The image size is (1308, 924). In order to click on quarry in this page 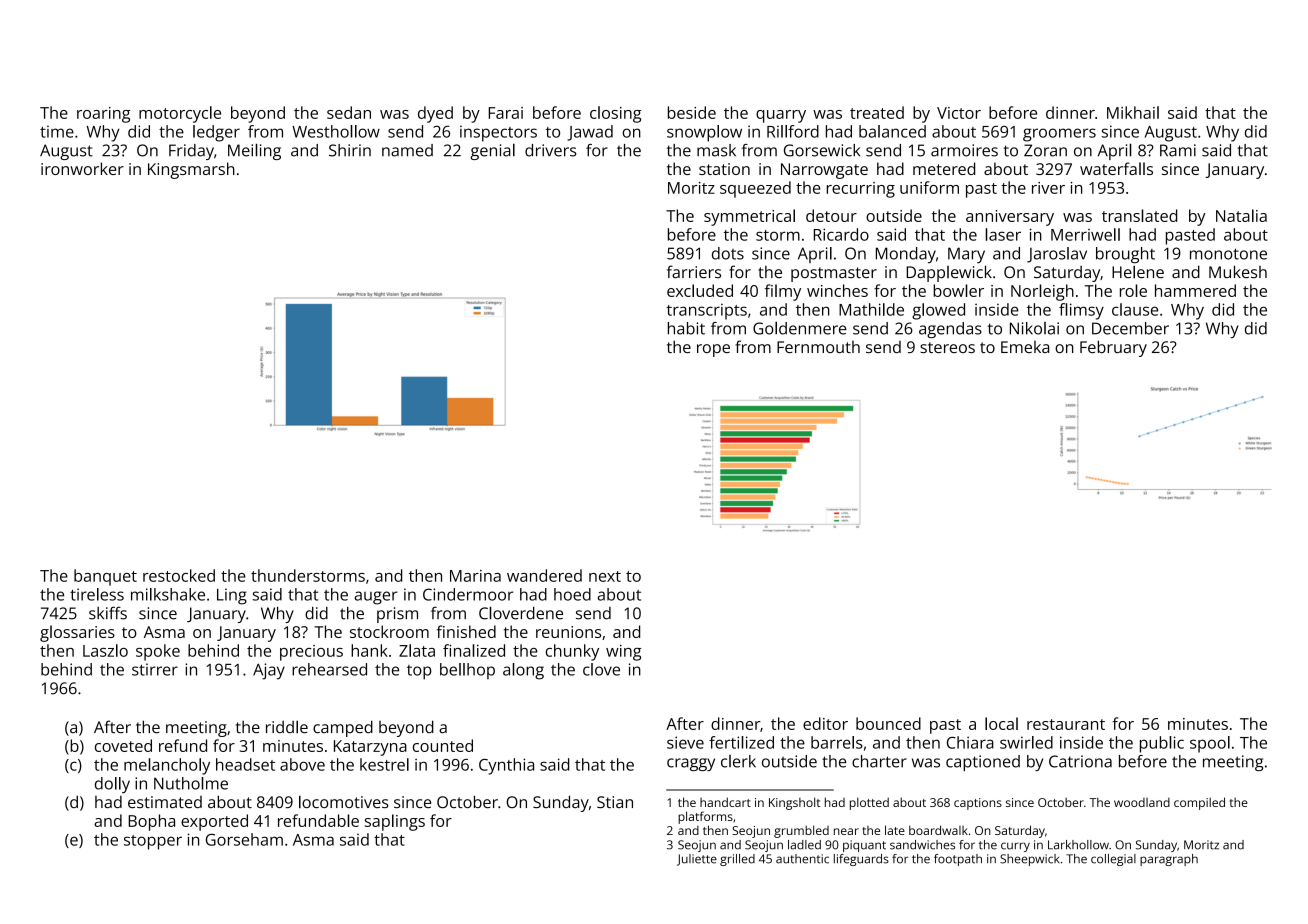, I will do `click(781, 116)`.
